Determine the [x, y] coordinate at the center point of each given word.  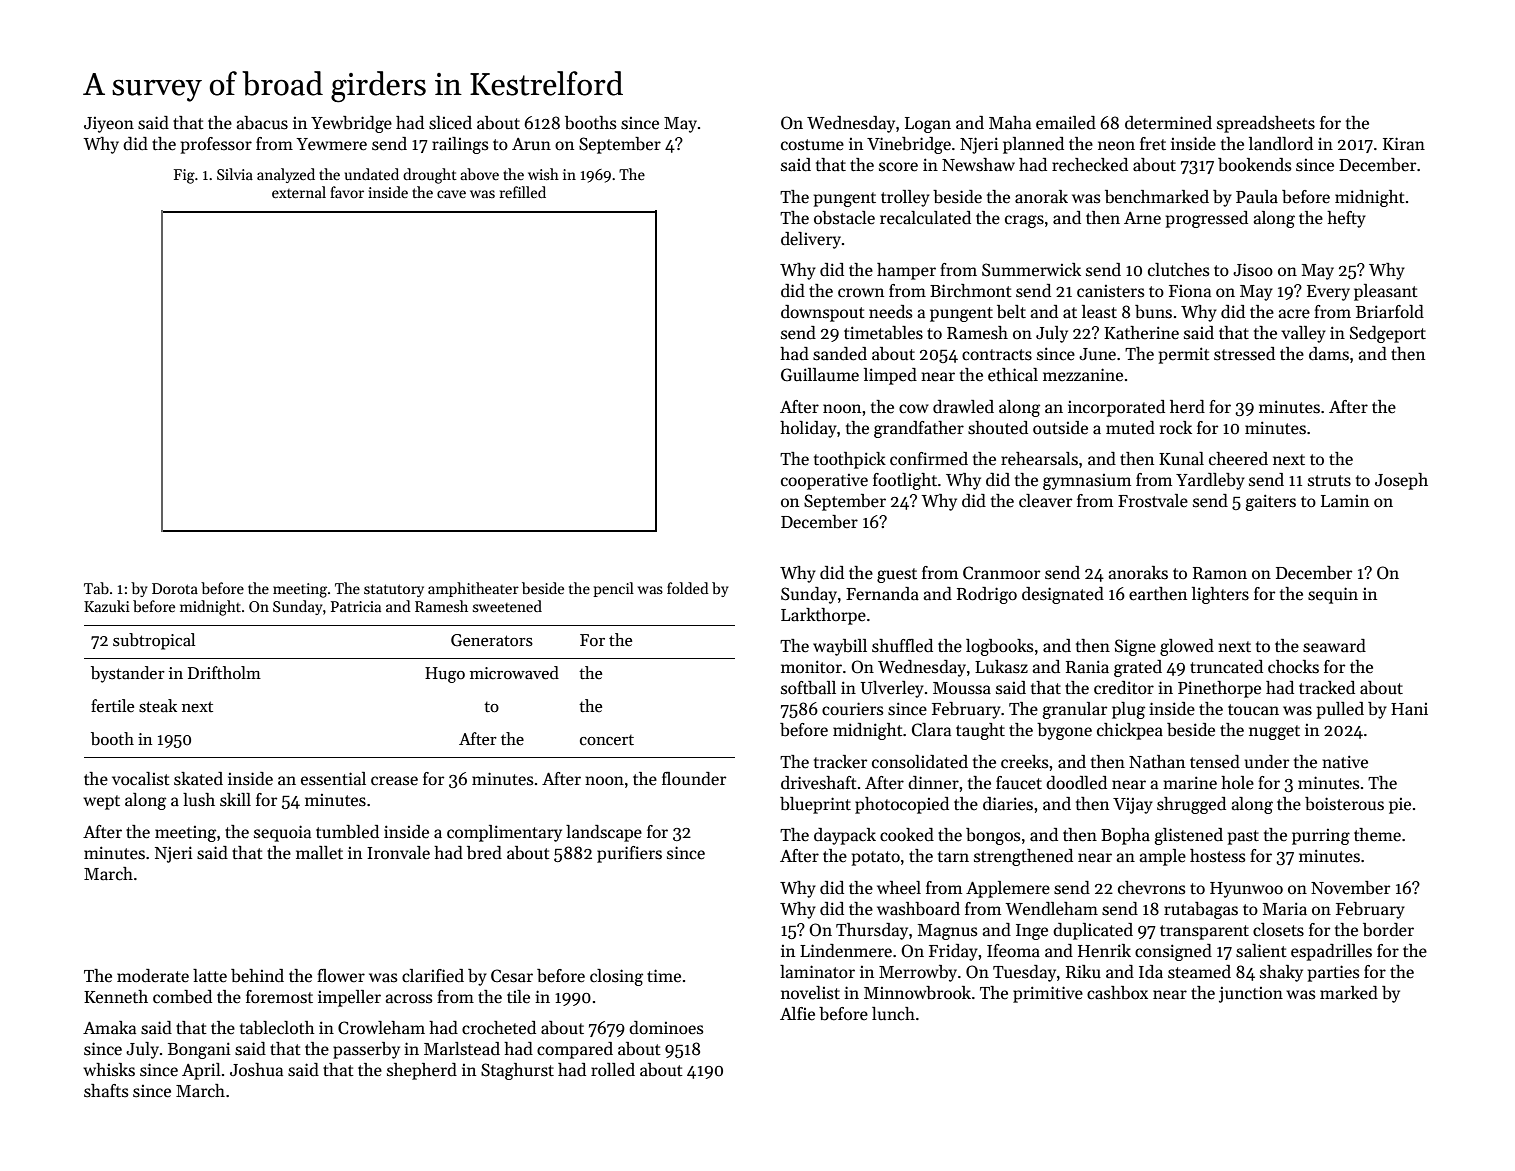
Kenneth [116, 997]
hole [1237, 783]
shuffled [902, 646]
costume [812, 145]
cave [451, 194]
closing [616, 977]
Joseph [1401, 481]
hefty [1346, 219]
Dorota [175, 588]
